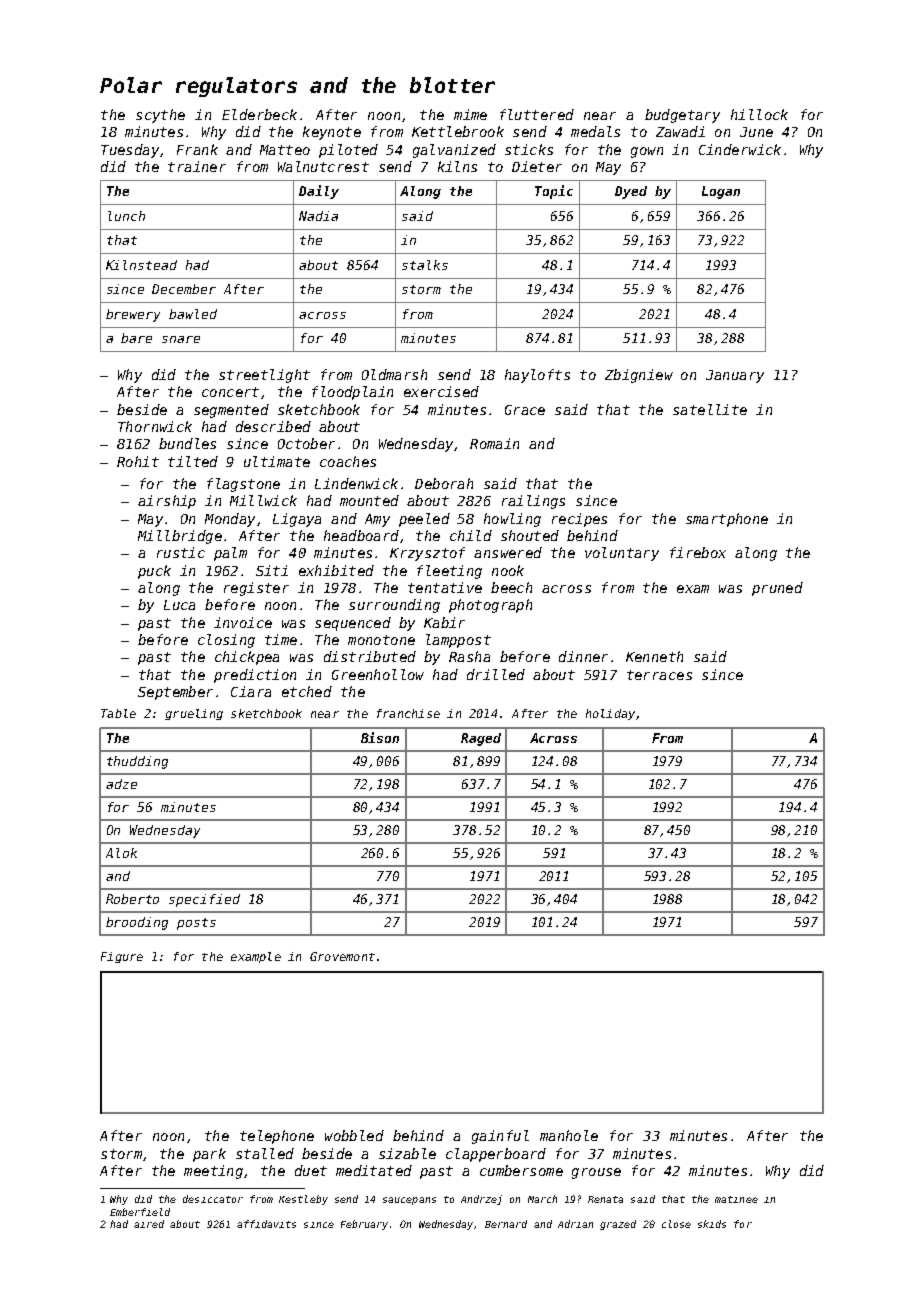  Describe the element at coordinates (481, 739) in the page. I see `Raged` at that location.
